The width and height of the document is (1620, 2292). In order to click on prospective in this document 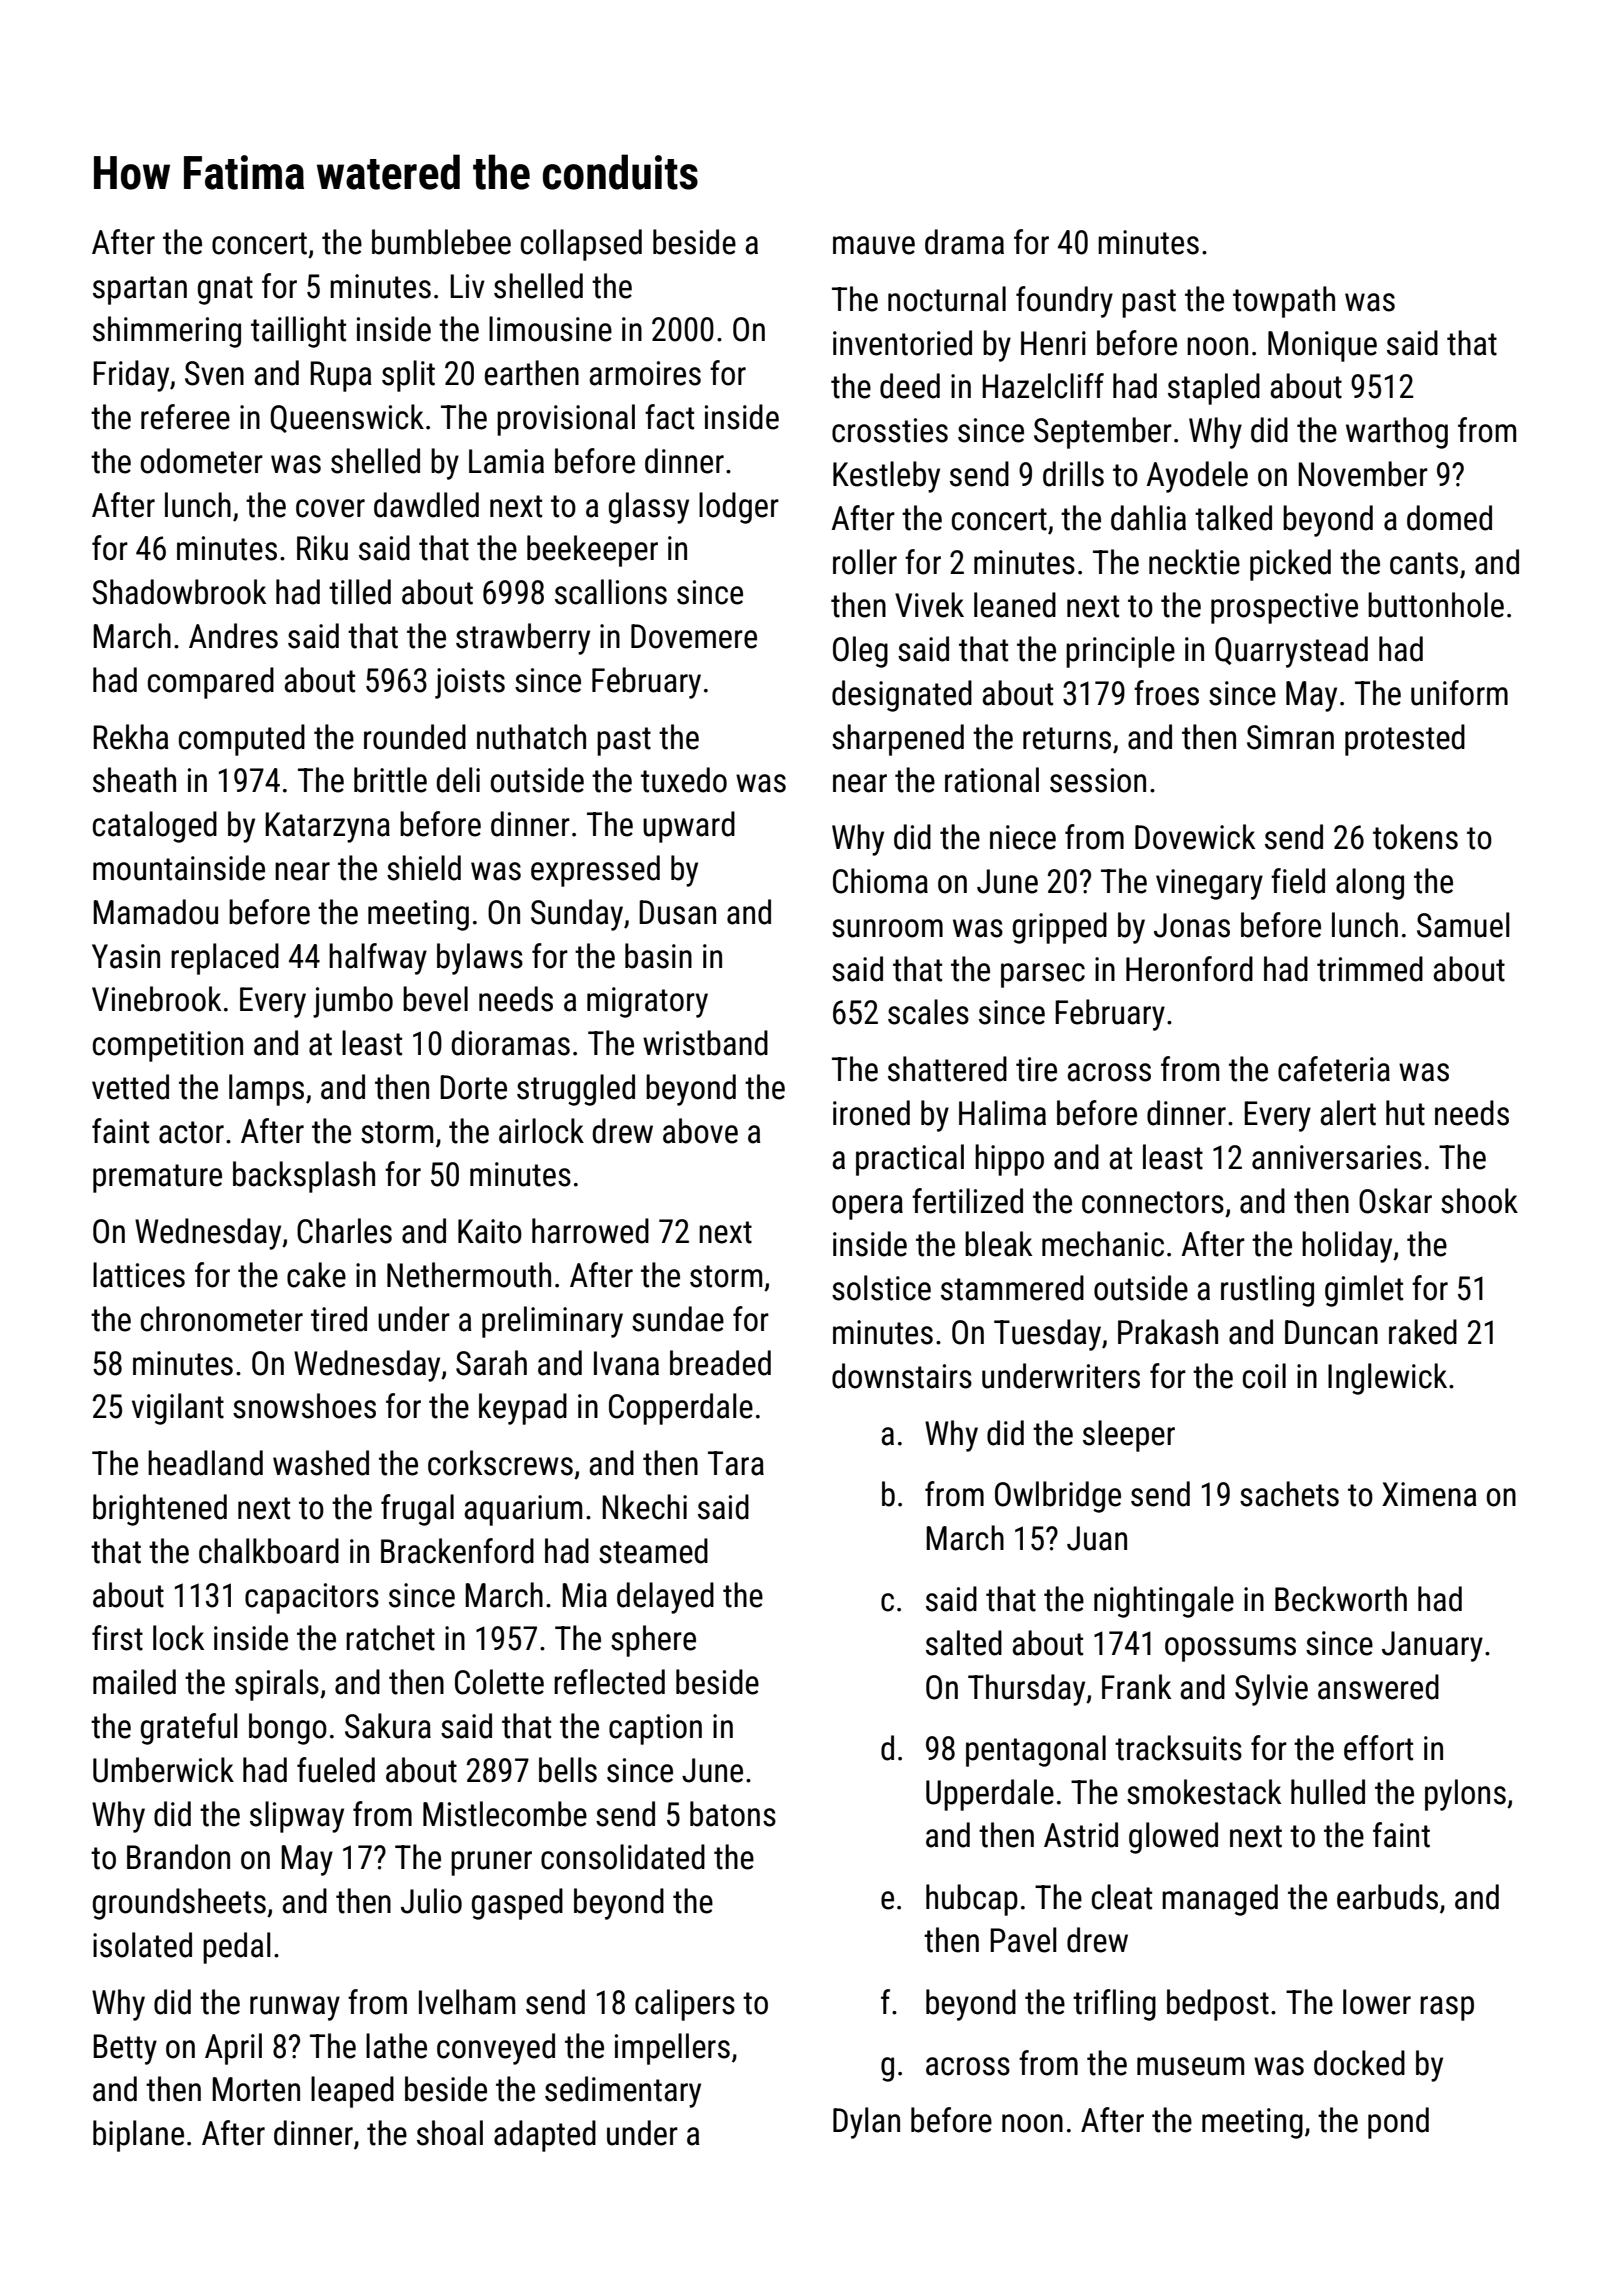, I will do `click(1284, 608)`.
